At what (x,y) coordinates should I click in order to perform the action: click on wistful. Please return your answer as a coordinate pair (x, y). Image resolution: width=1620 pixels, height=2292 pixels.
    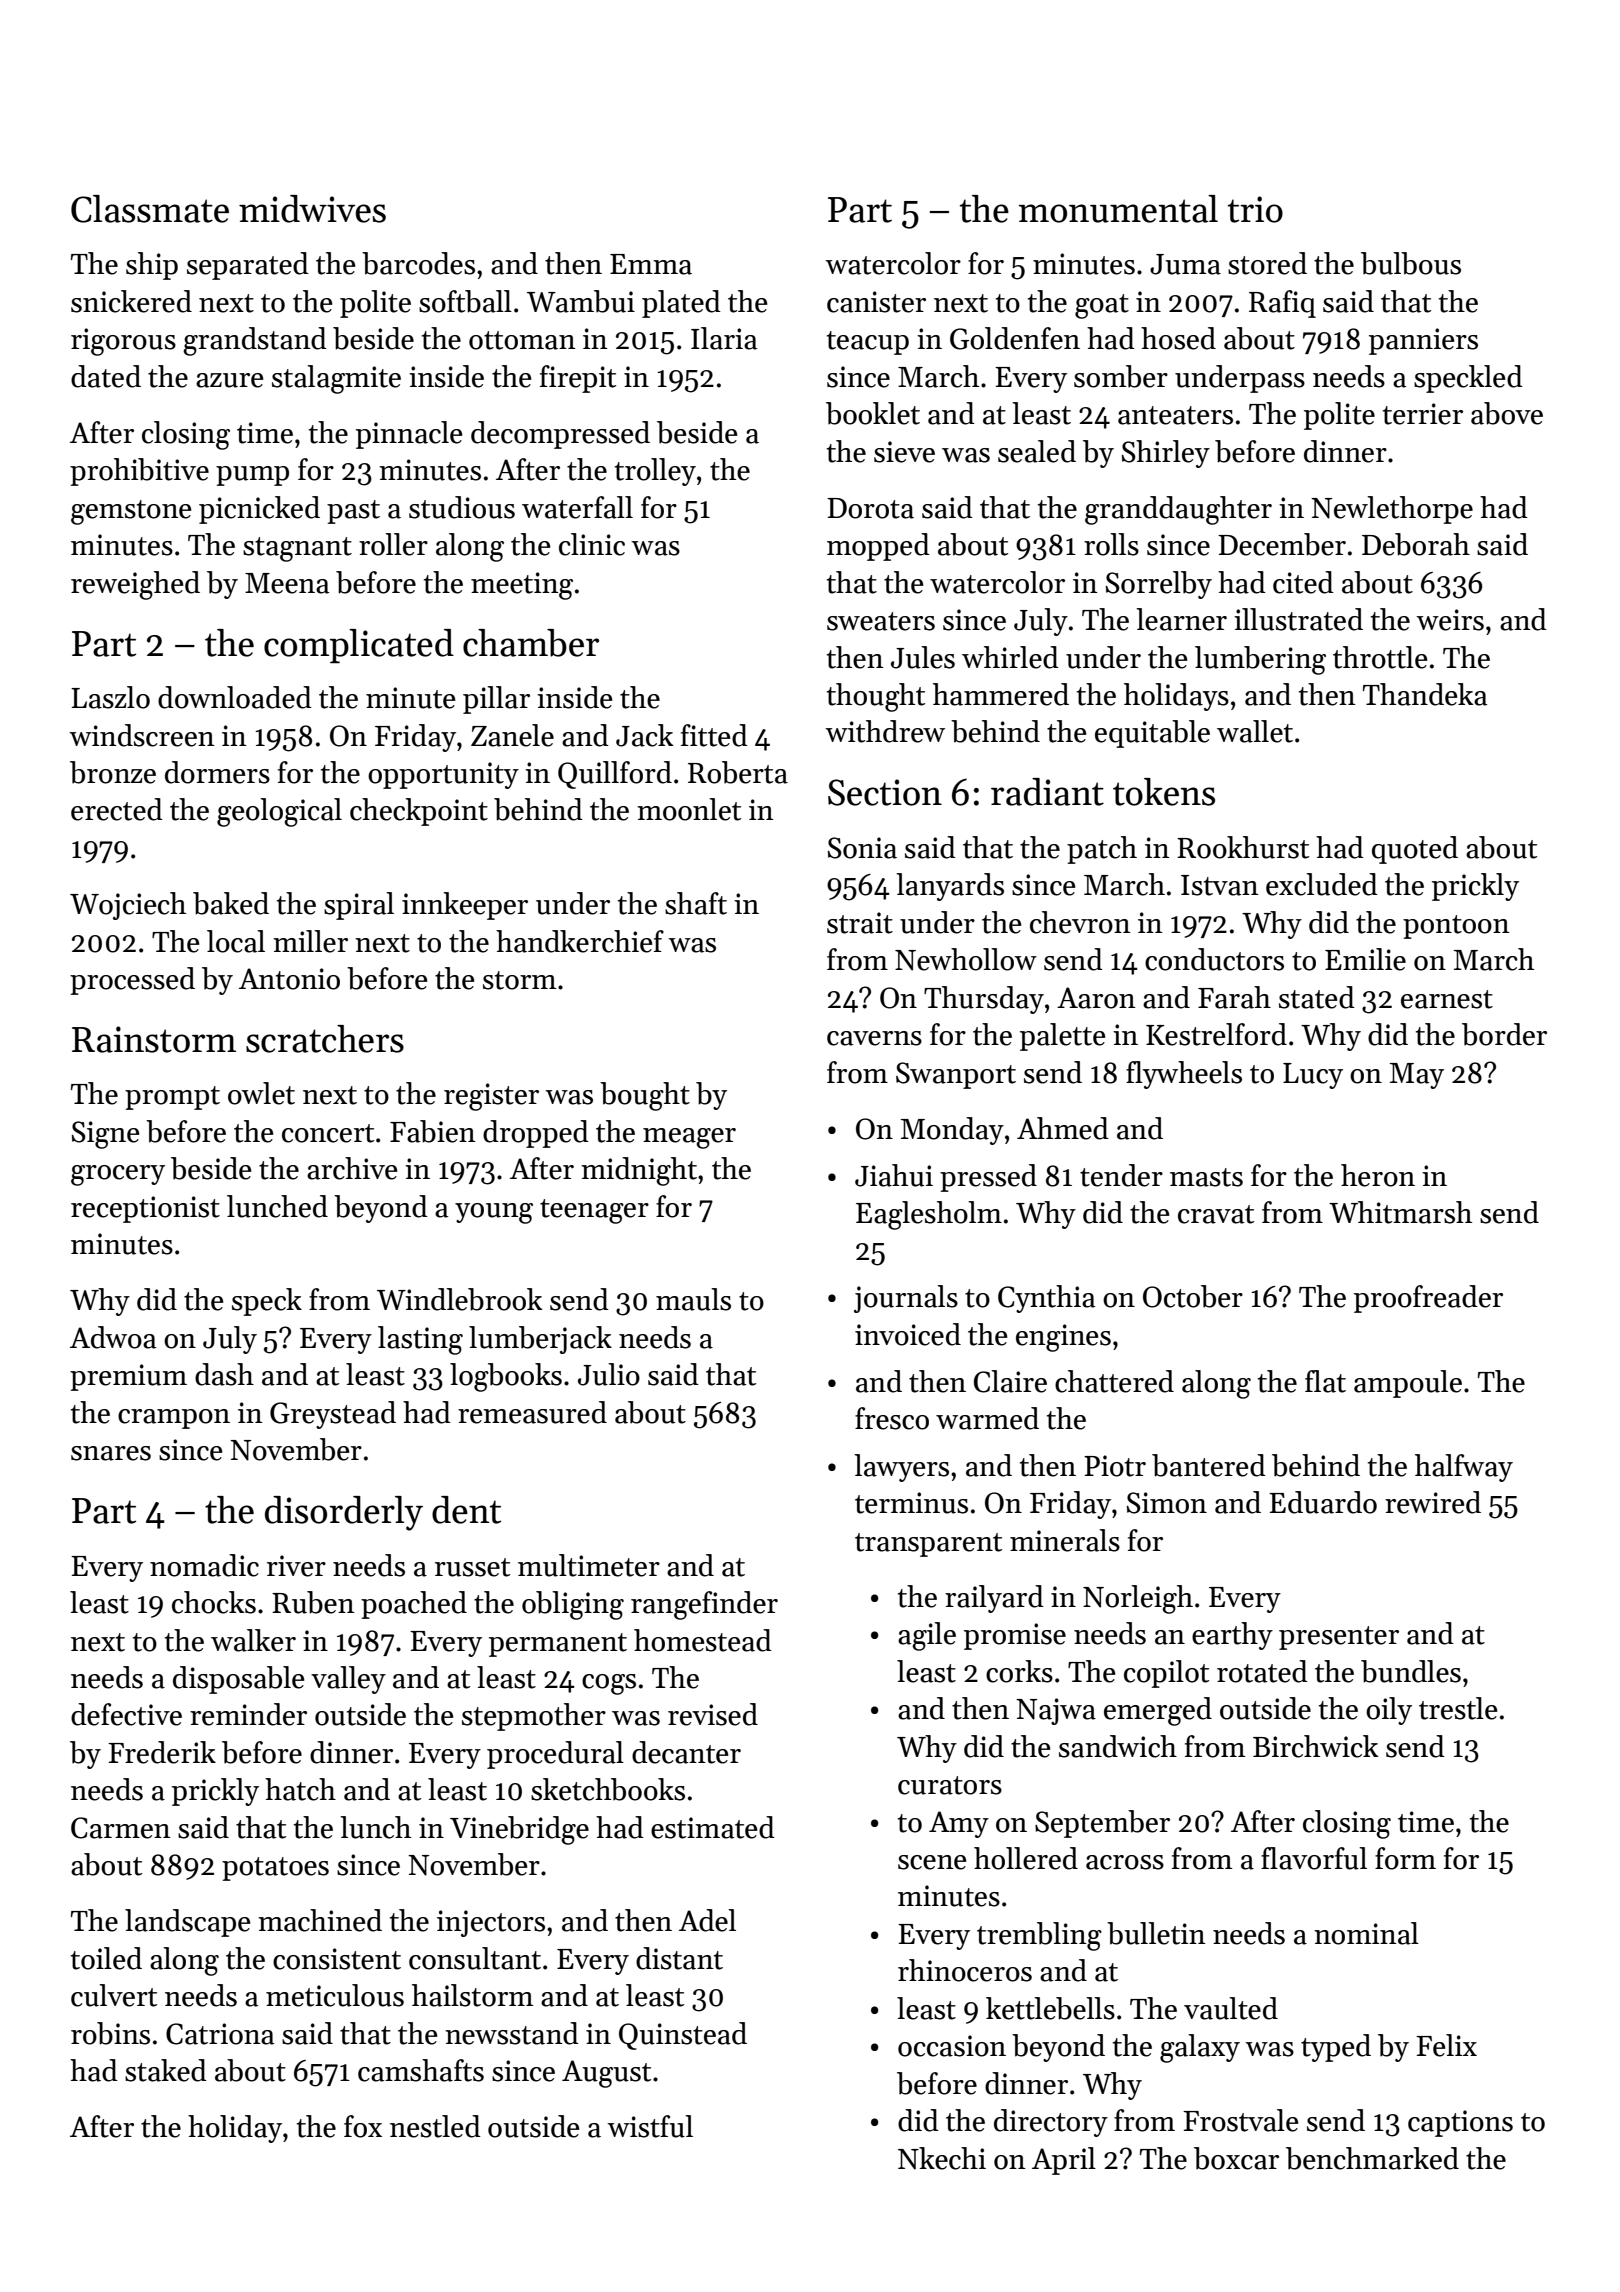
    Looking at the image, I should click on (650, 2126).
